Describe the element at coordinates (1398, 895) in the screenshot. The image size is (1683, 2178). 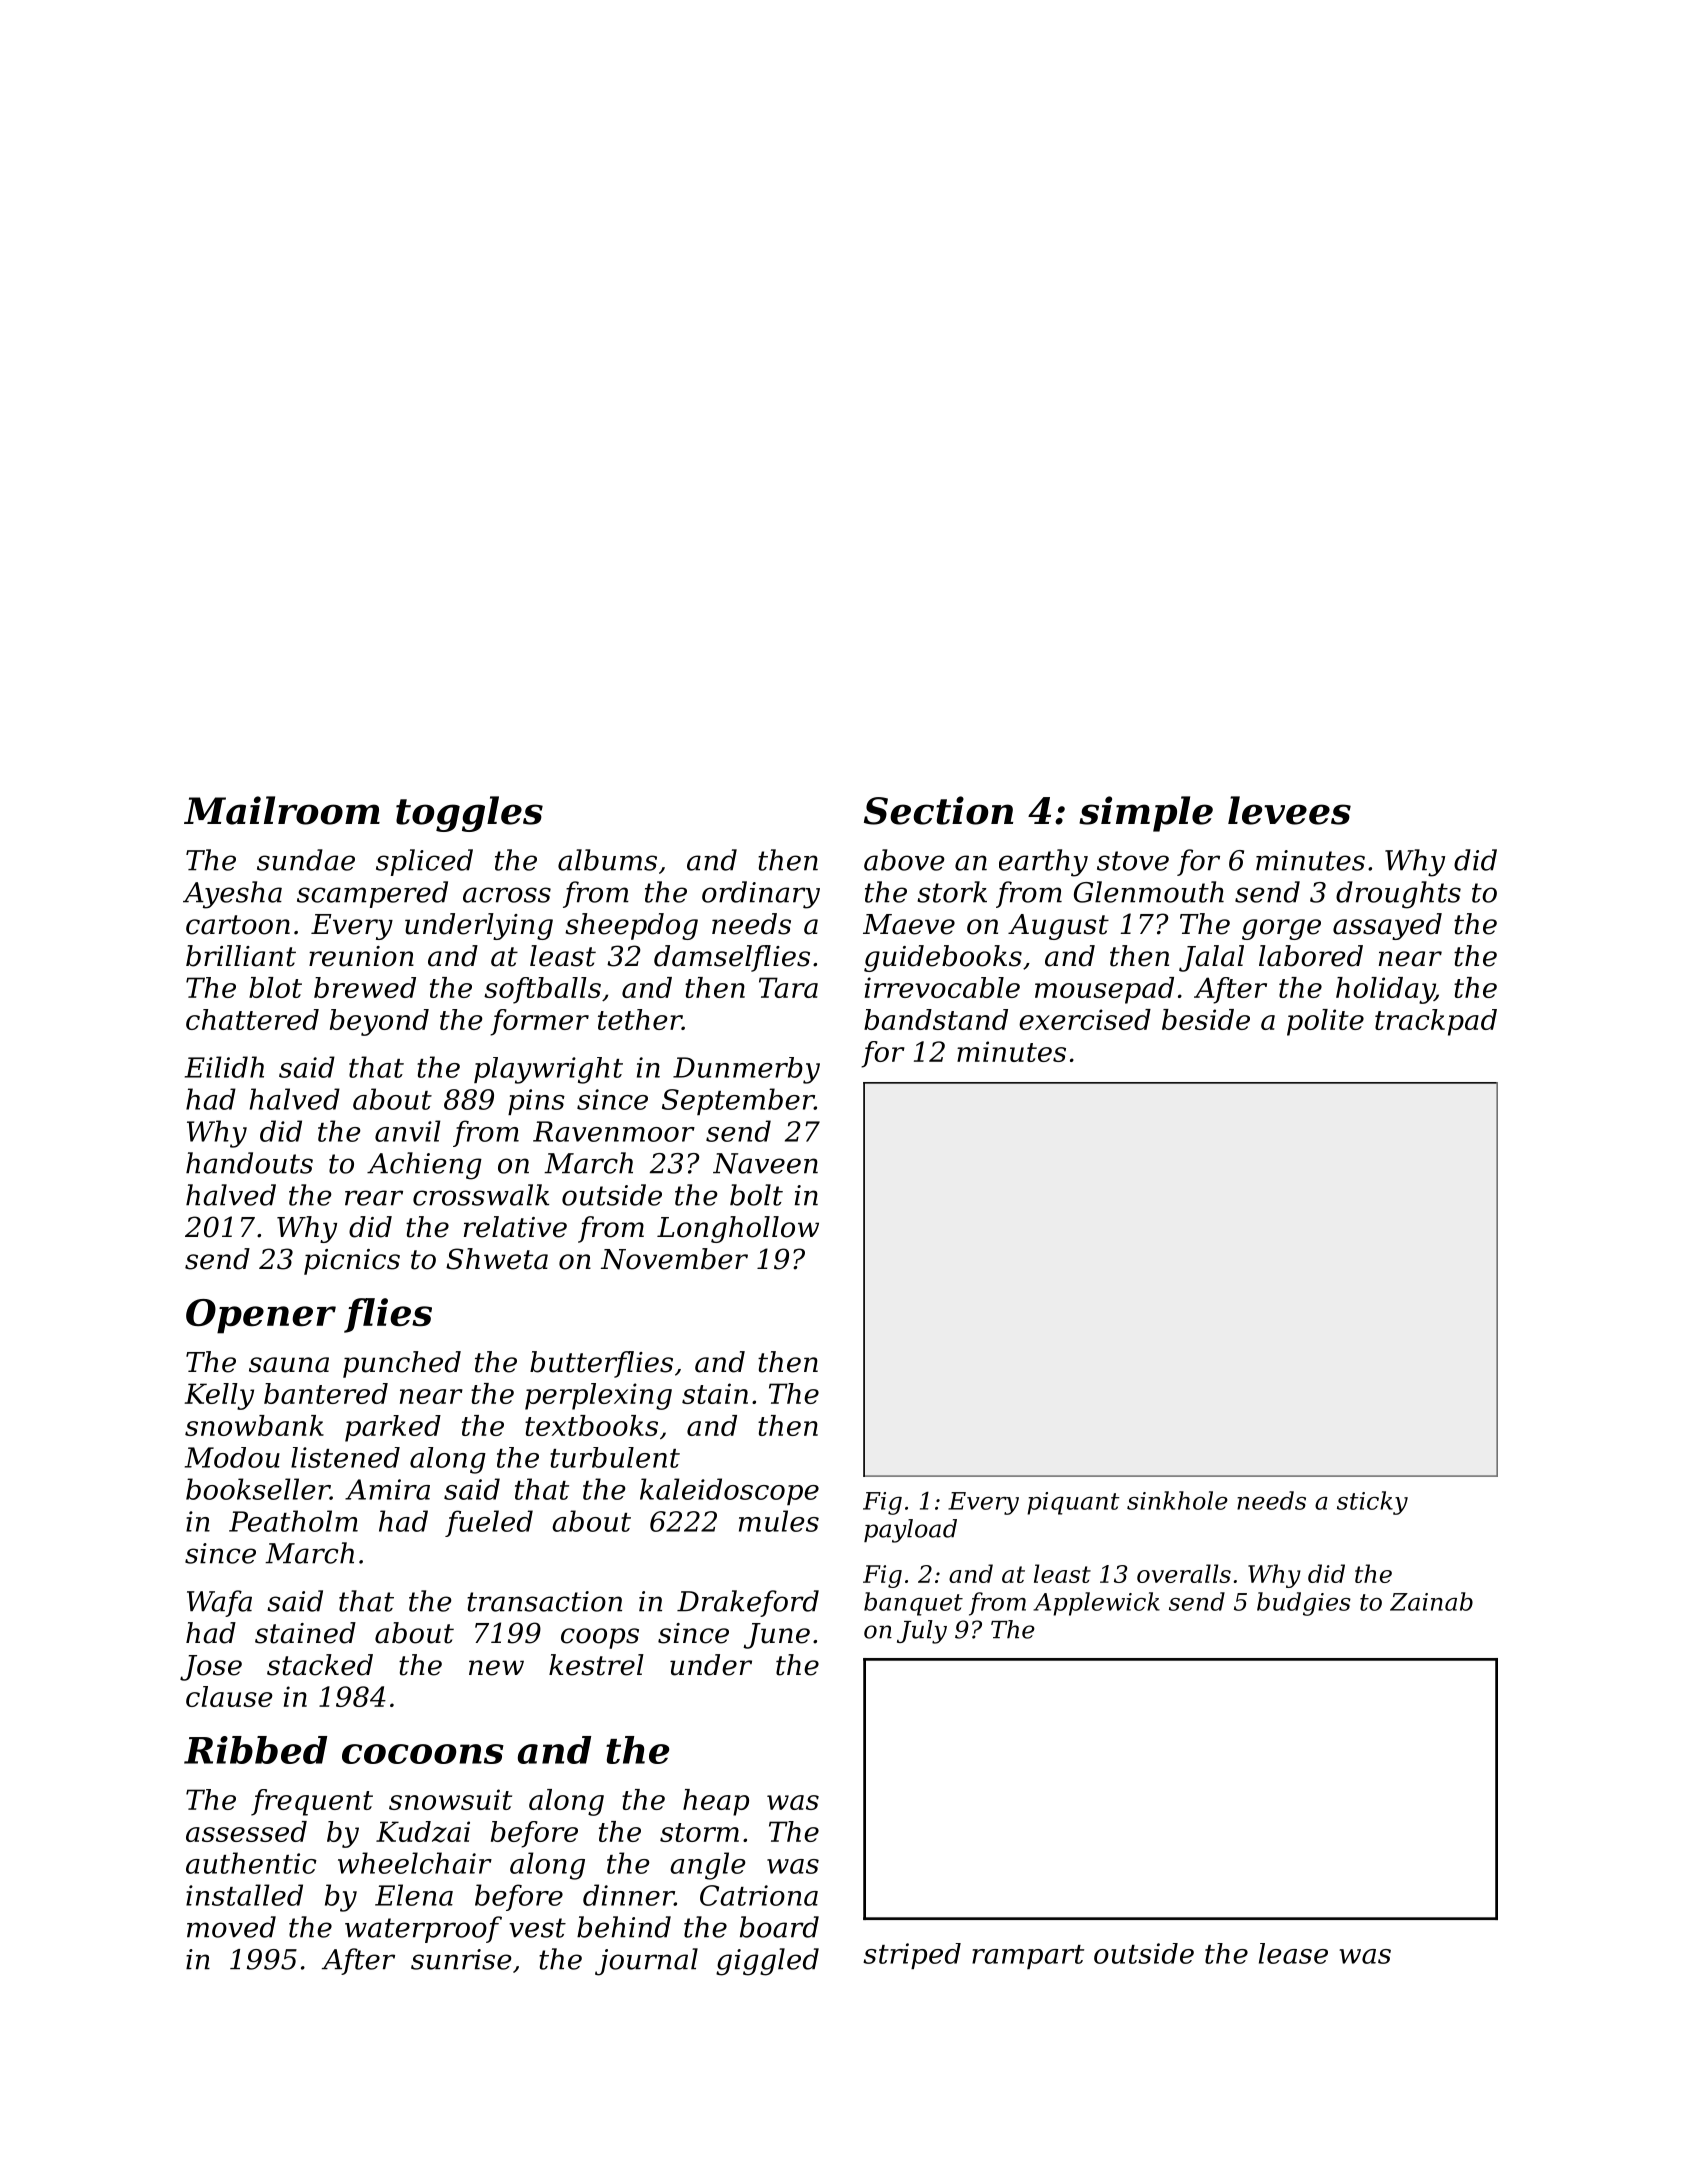
I see `droughts` at that location.
